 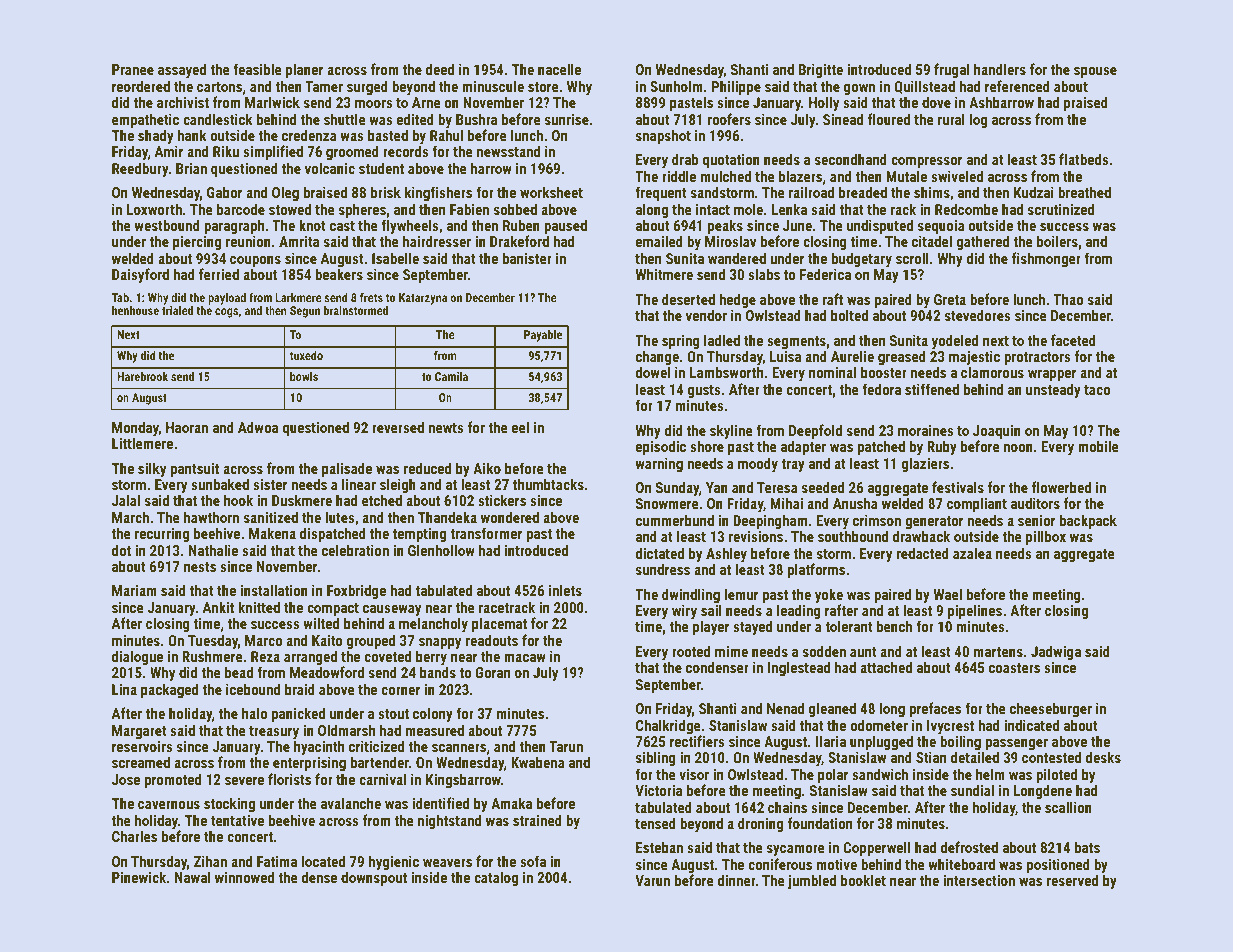 What do you see at coordinates (997, 432) in the screenshot?
I see `Joaquin` at bounding box center [997, 432].
